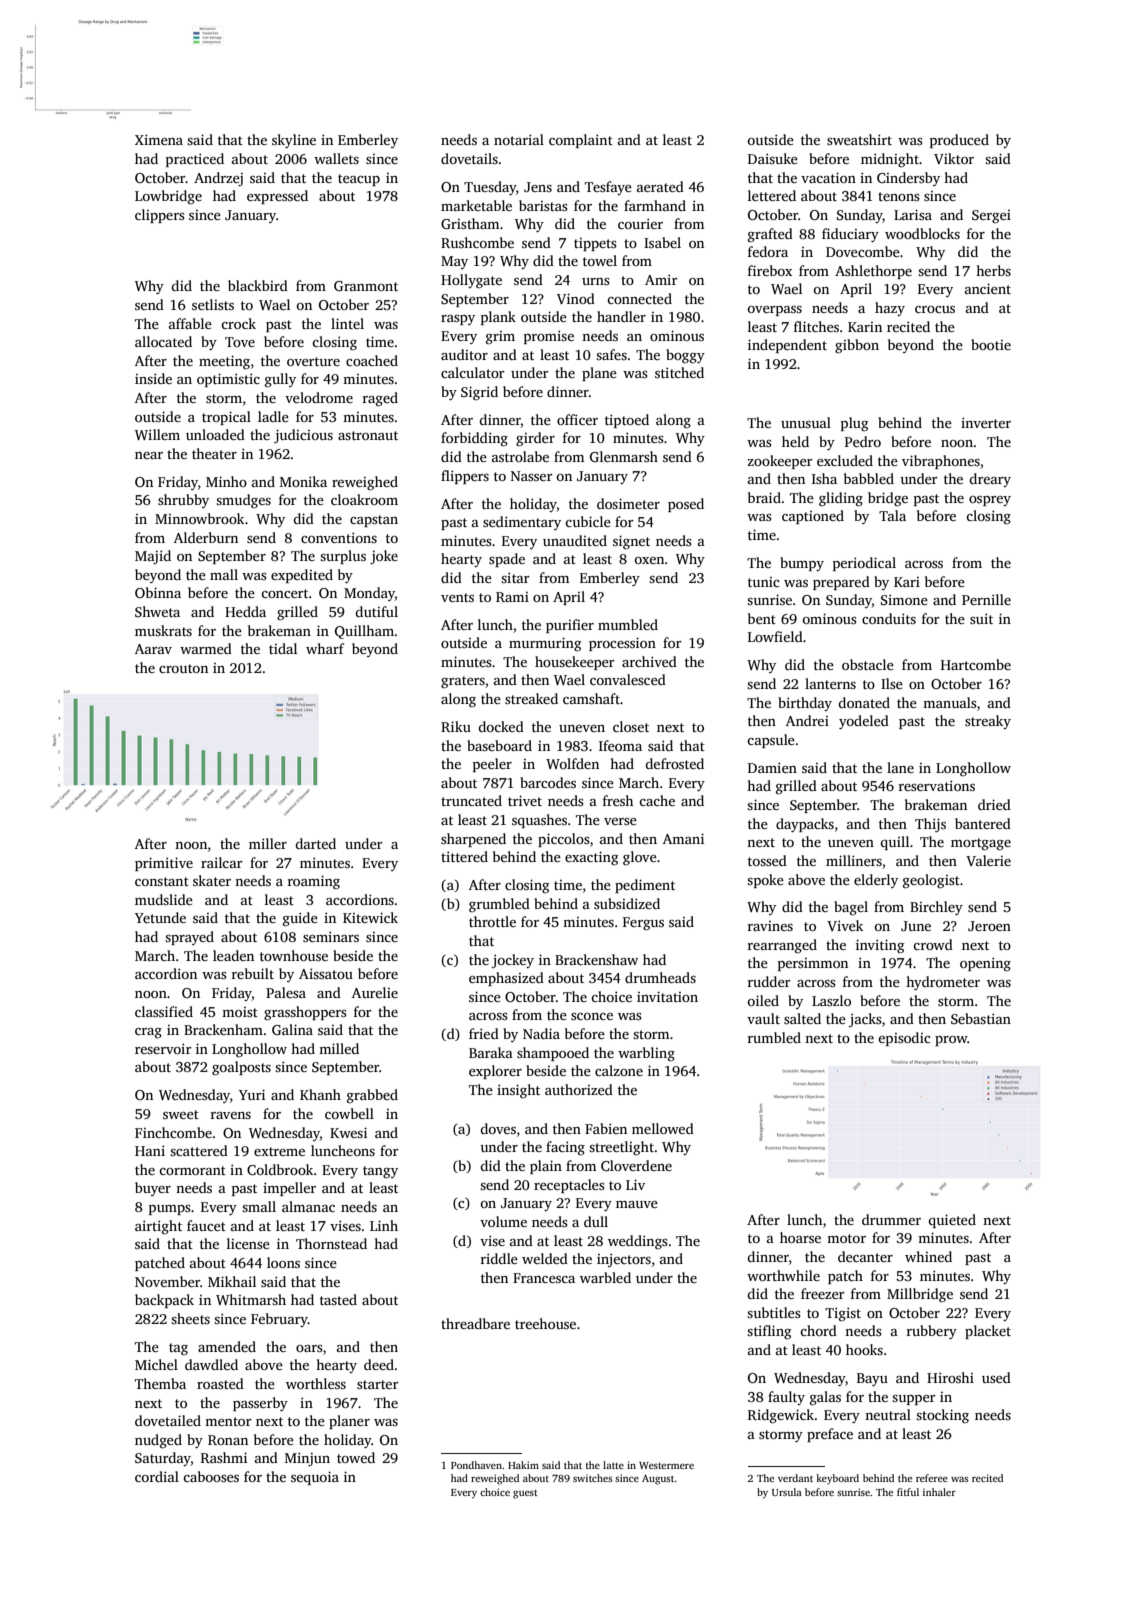  What do you see at coordinates (773, 158) in the screenshot?
I see `Daisuke` at bounding box center [773, 158].
